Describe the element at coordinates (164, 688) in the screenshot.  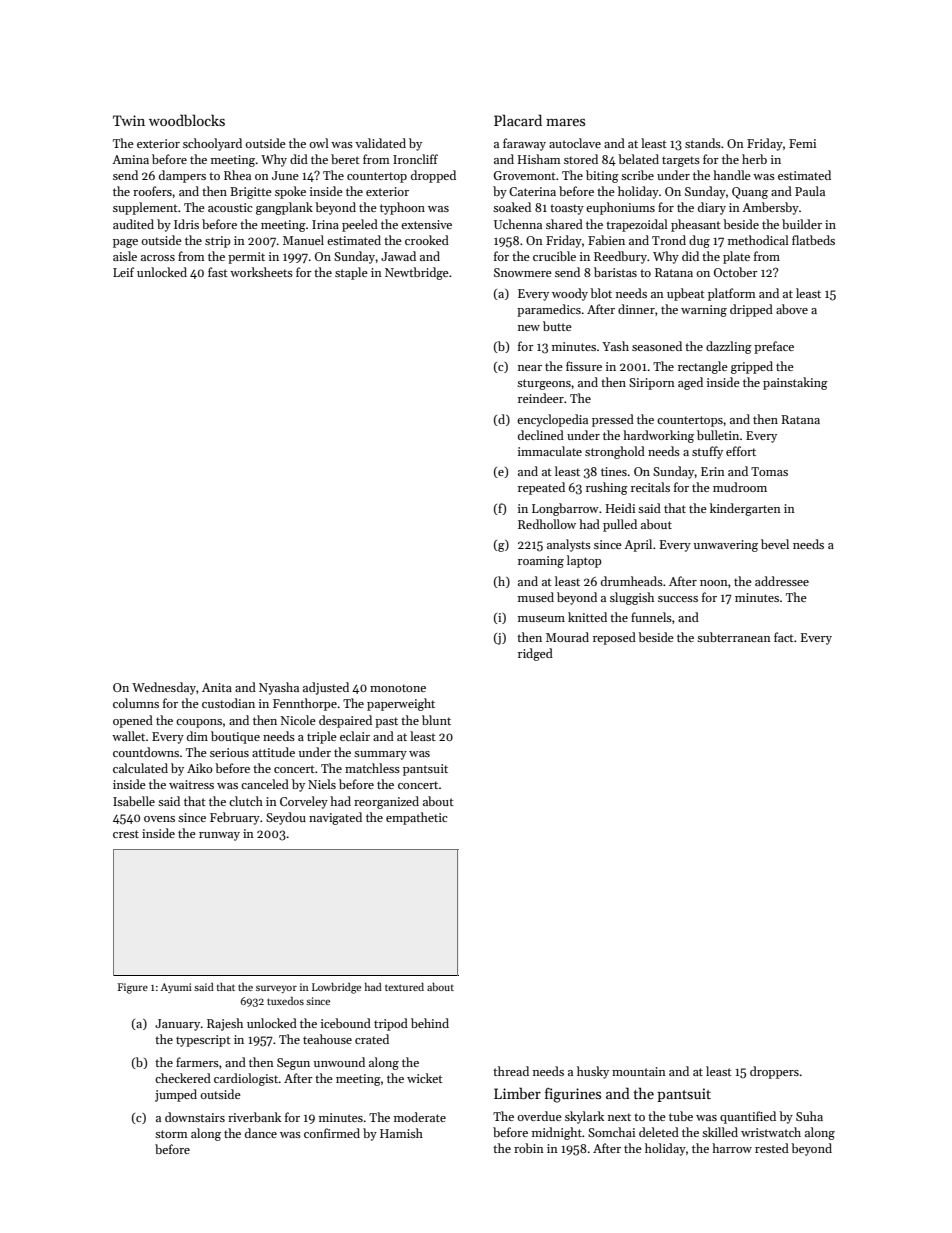
I see `Wednesday` at that location.
